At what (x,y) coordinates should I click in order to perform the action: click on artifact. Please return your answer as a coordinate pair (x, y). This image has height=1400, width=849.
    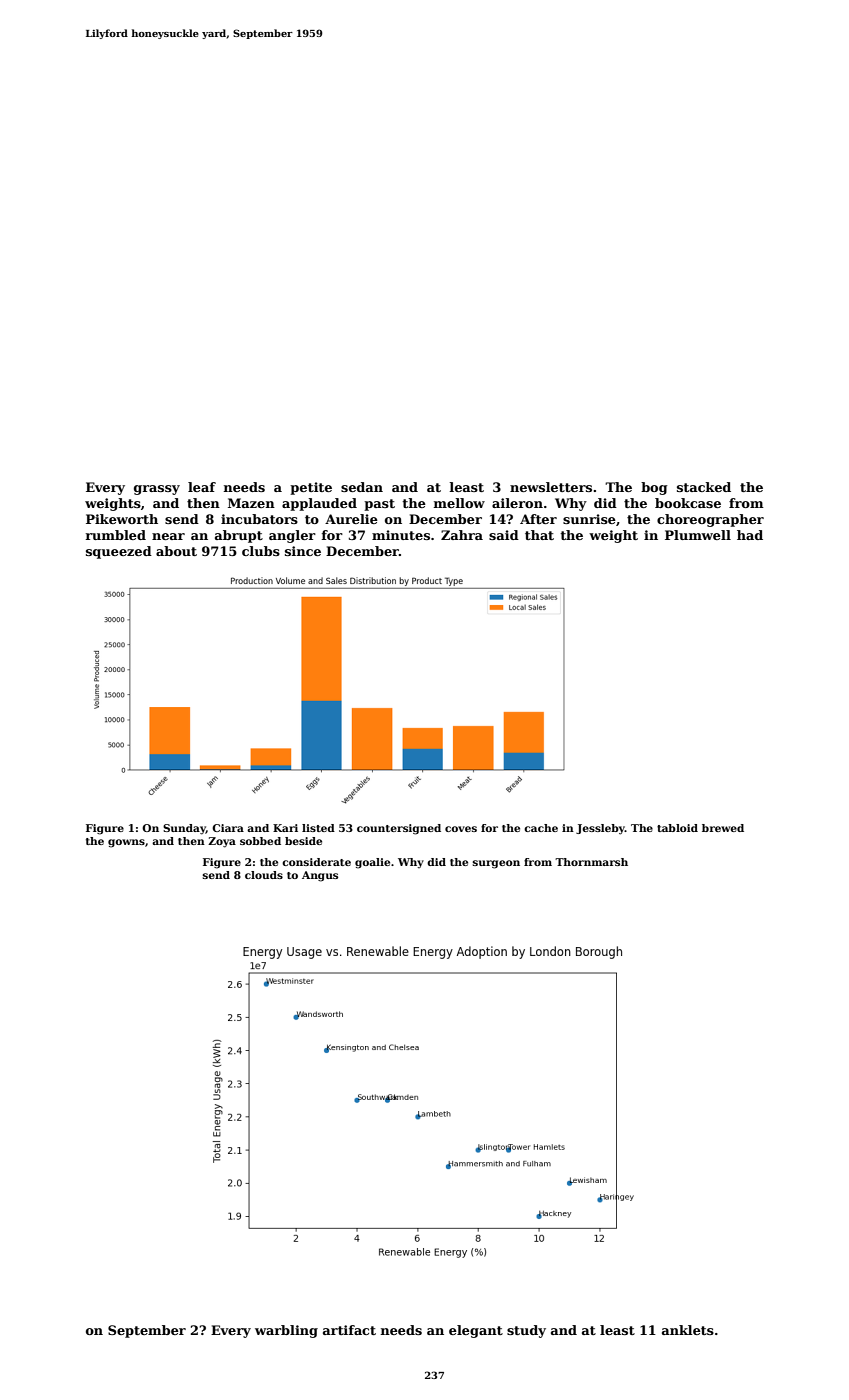
    Looking at the image, I should click on (349, 1330).
